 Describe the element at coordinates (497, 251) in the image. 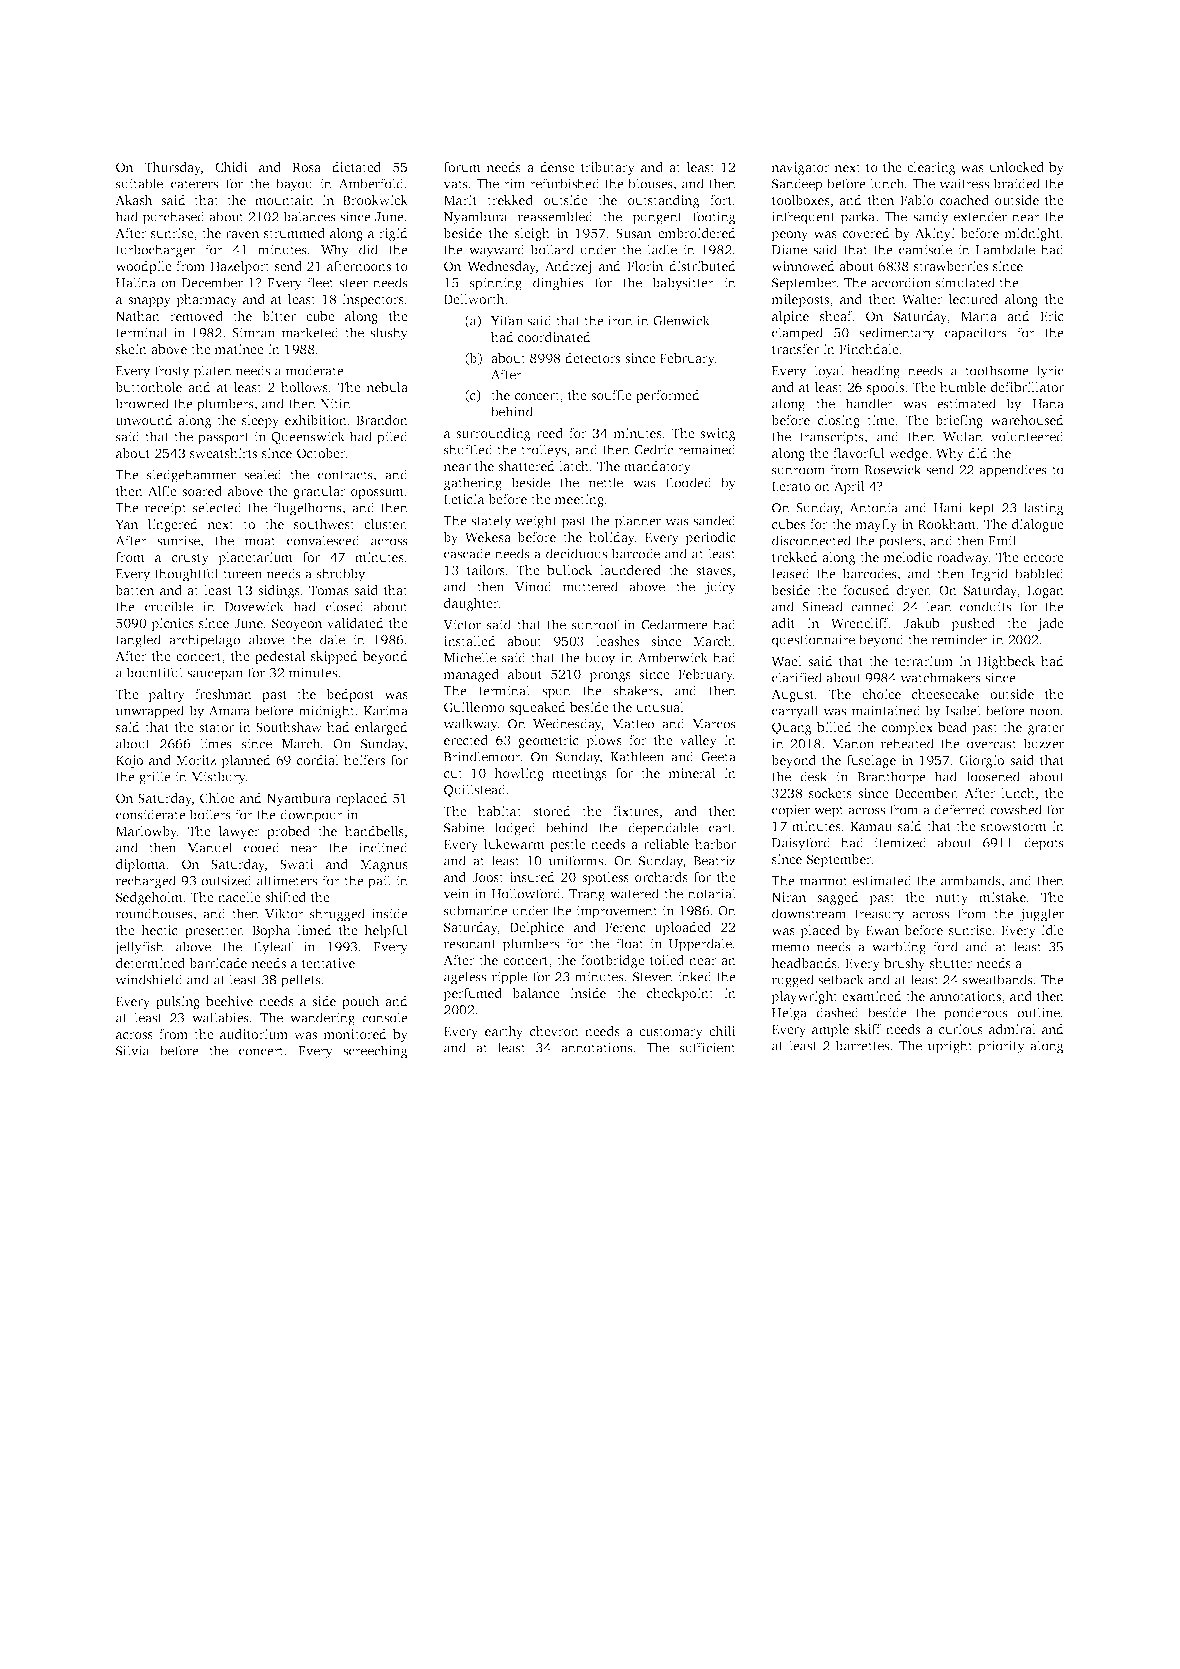

I see `wayward` at that location.
